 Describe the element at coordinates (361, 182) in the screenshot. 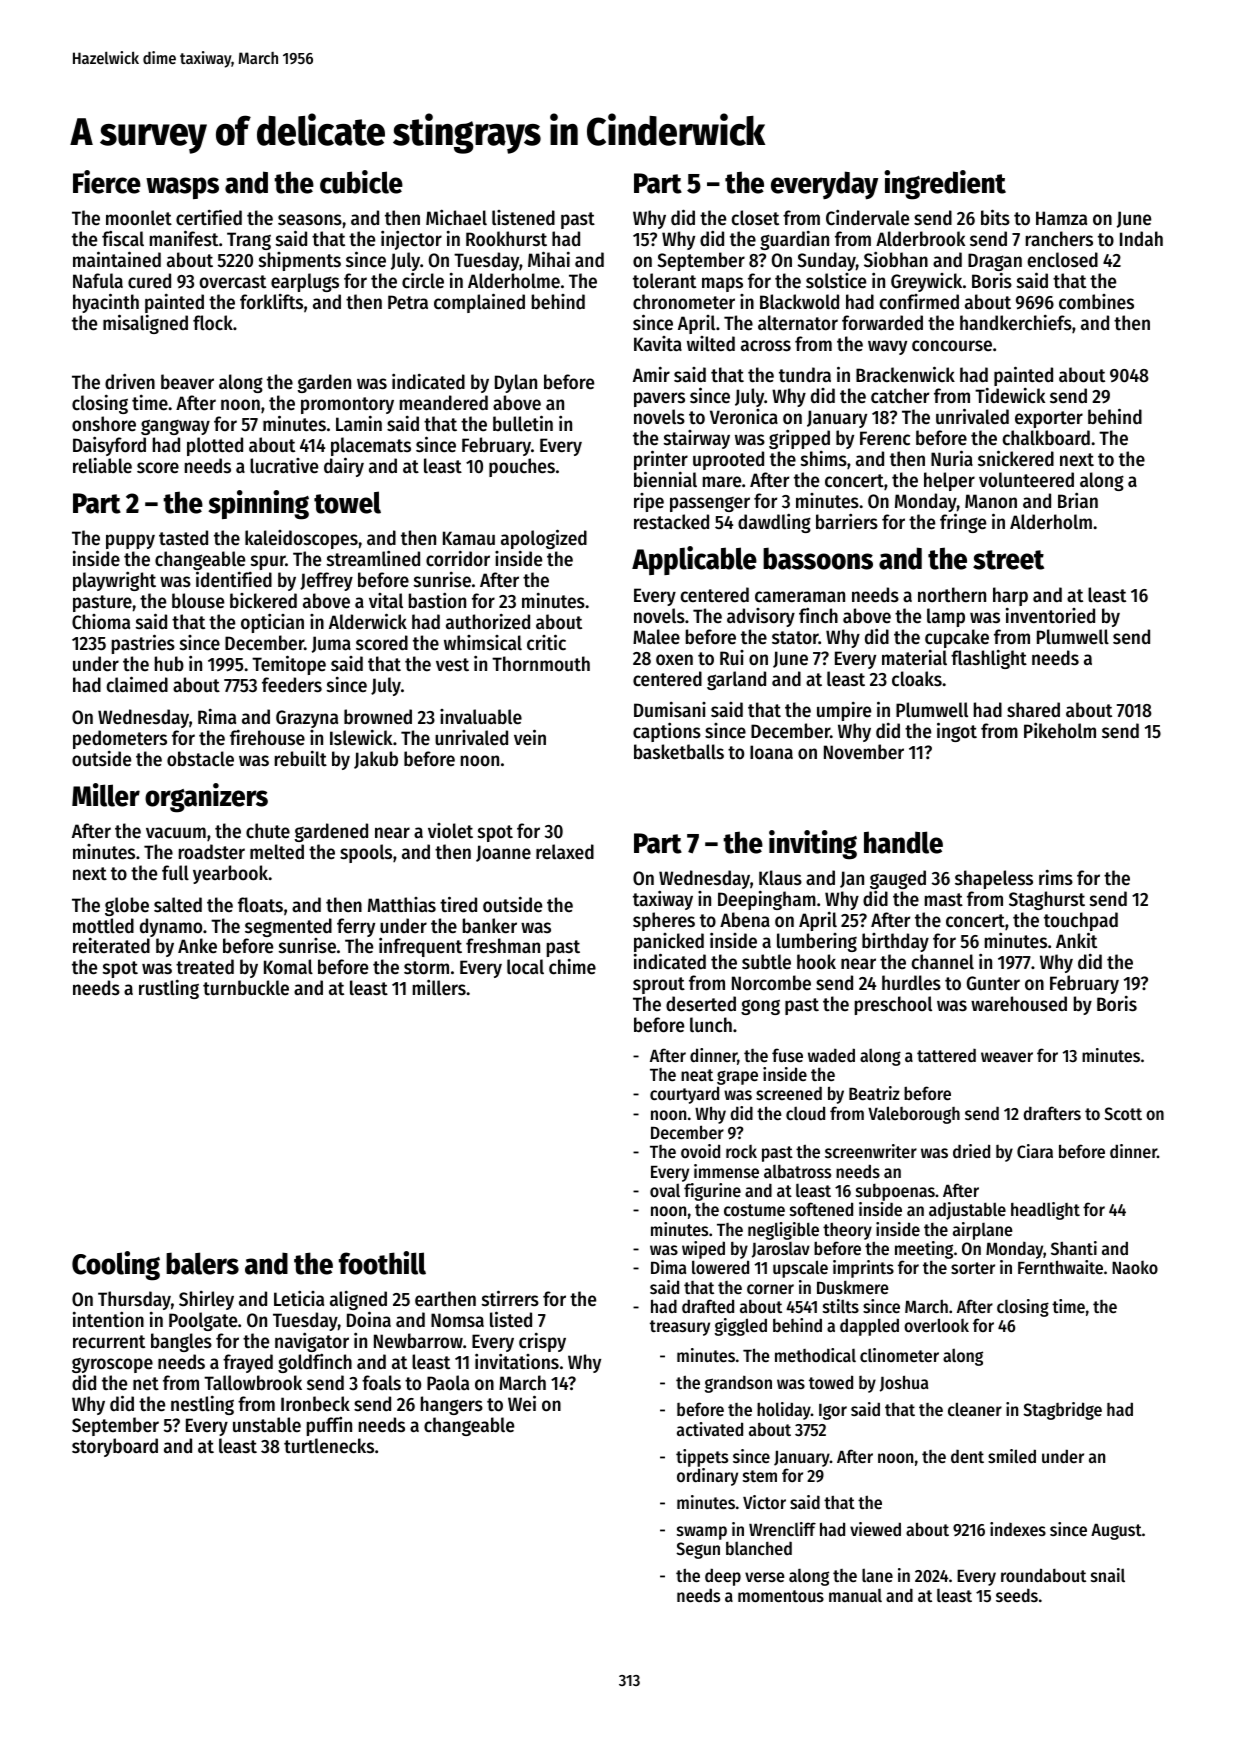

I see `cubicle` at that location.
